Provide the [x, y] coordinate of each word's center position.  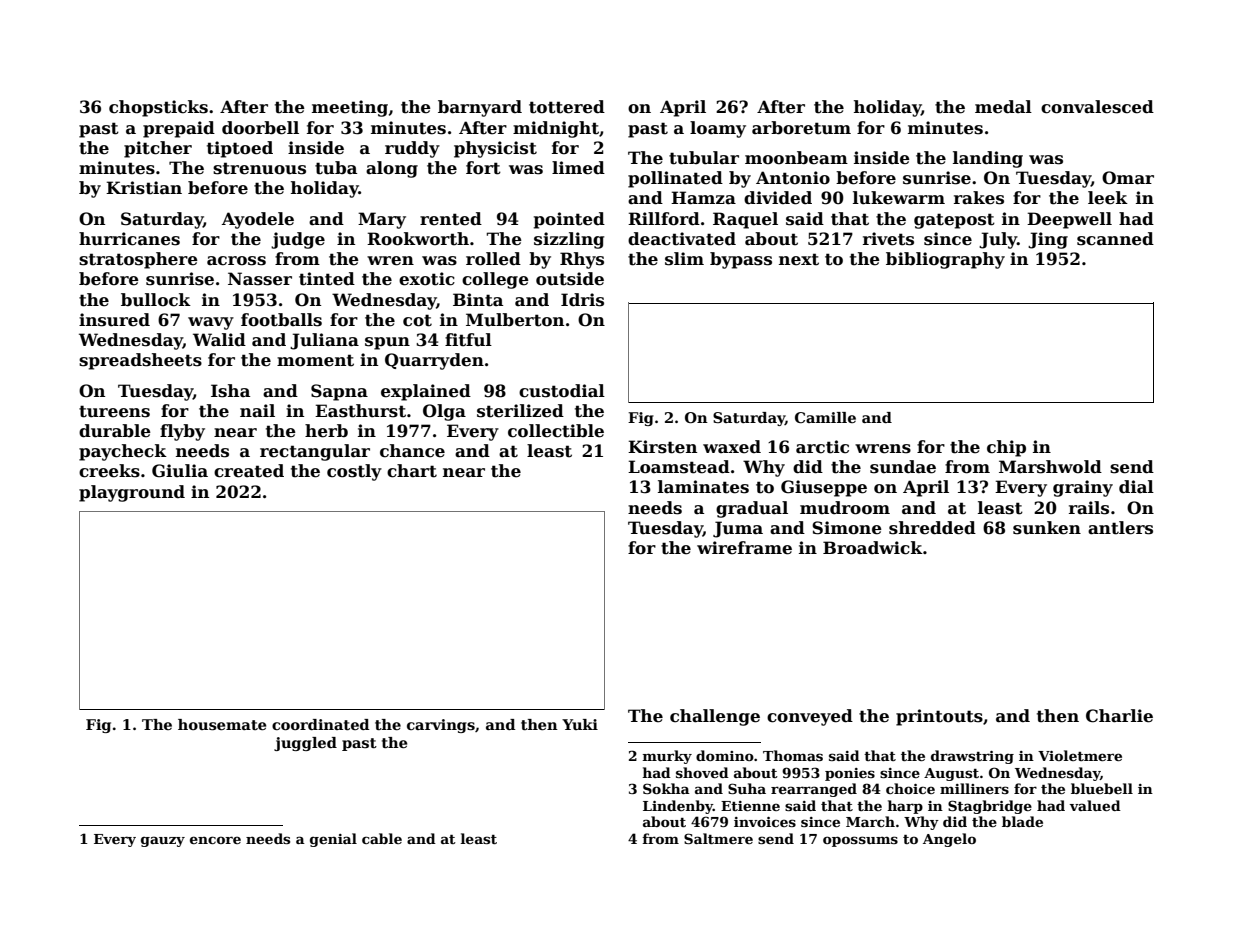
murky [667, 757]
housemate [222, 725]
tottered [567, 107]
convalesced [1097, 107]
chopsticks [158, 108]
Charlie [1119, 716]
